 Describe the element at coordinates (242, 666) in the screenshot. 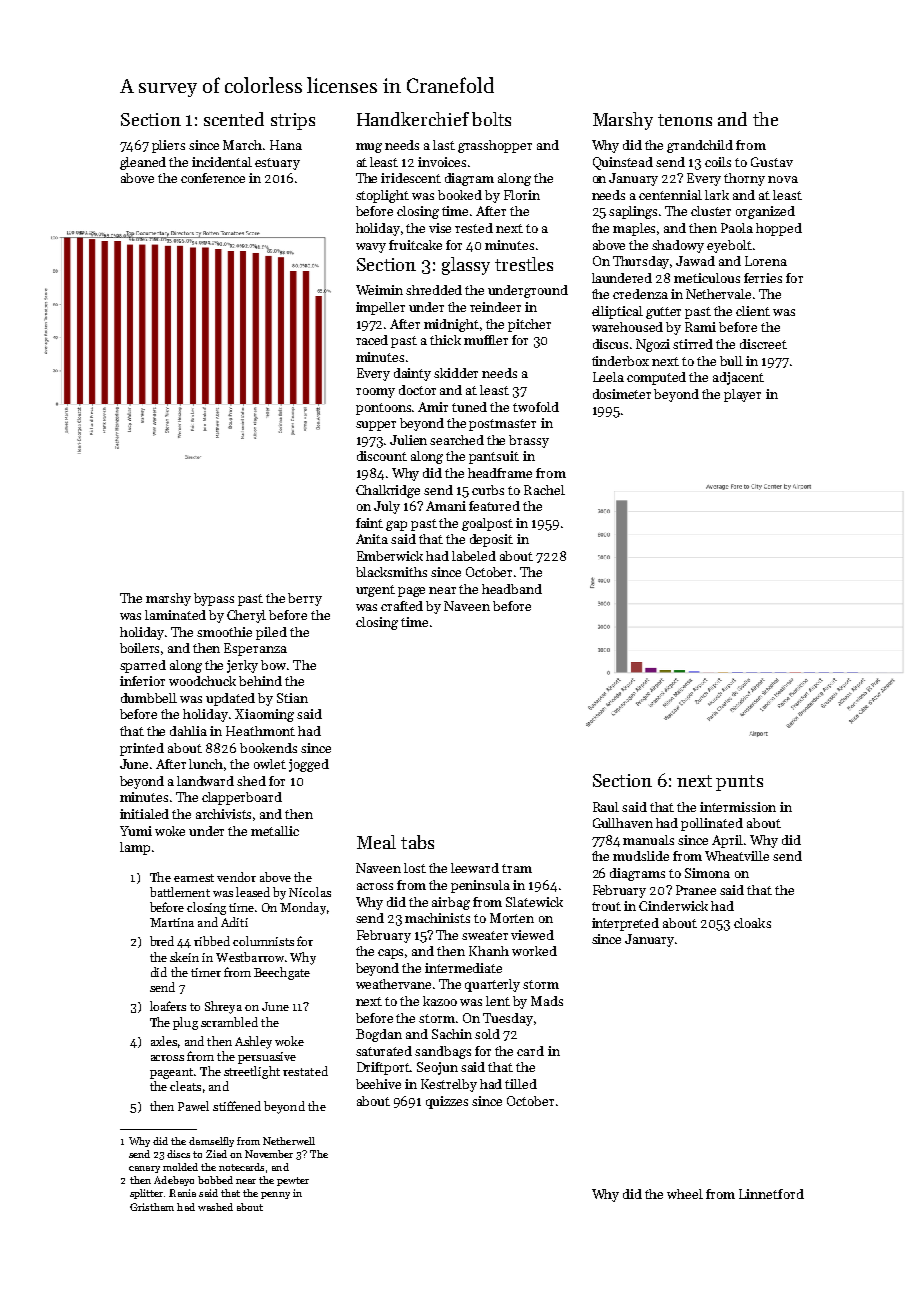

I see `jerky` at that location.
